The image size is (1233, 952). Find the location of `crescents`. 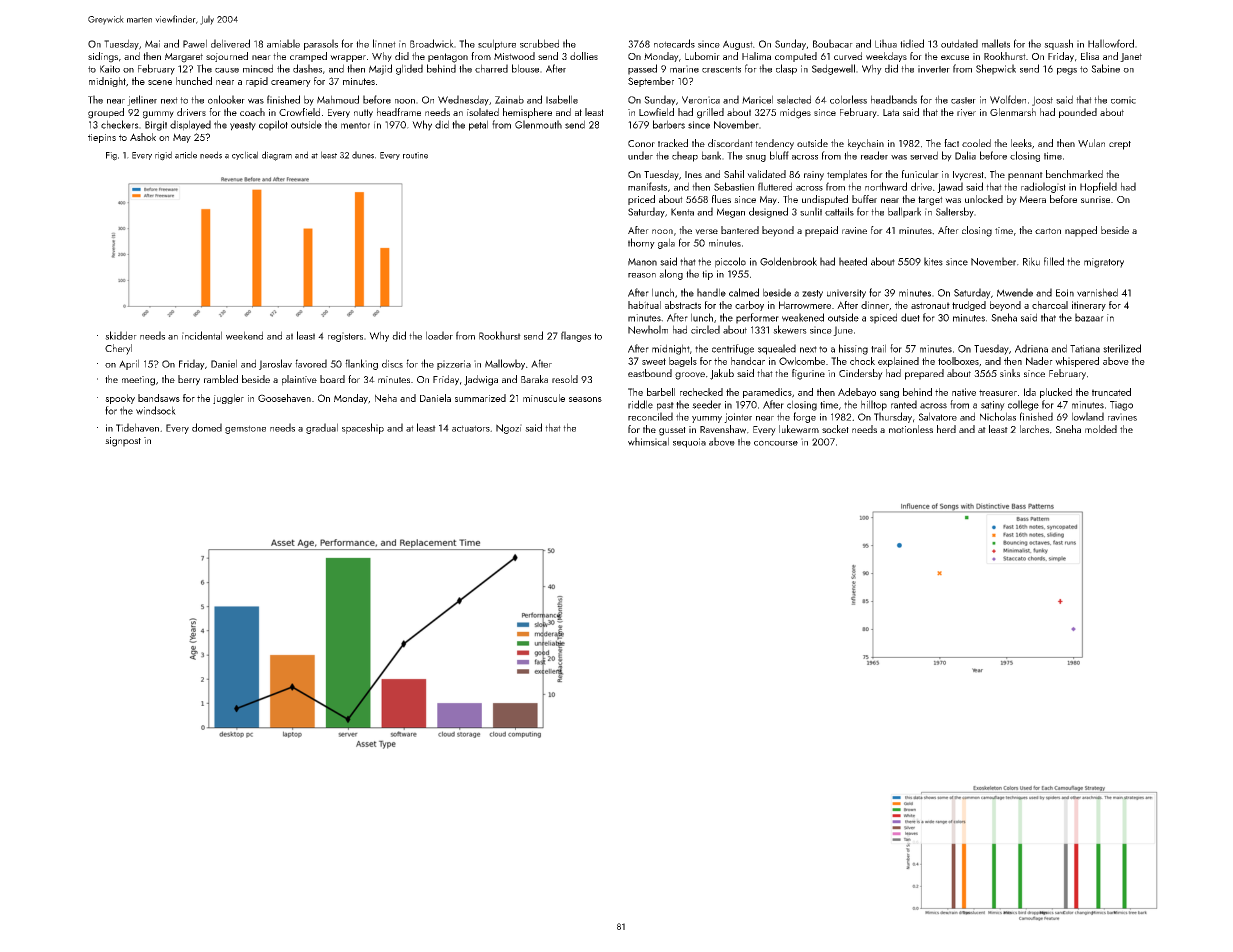

crescents is located at coordinates (721, 69).
